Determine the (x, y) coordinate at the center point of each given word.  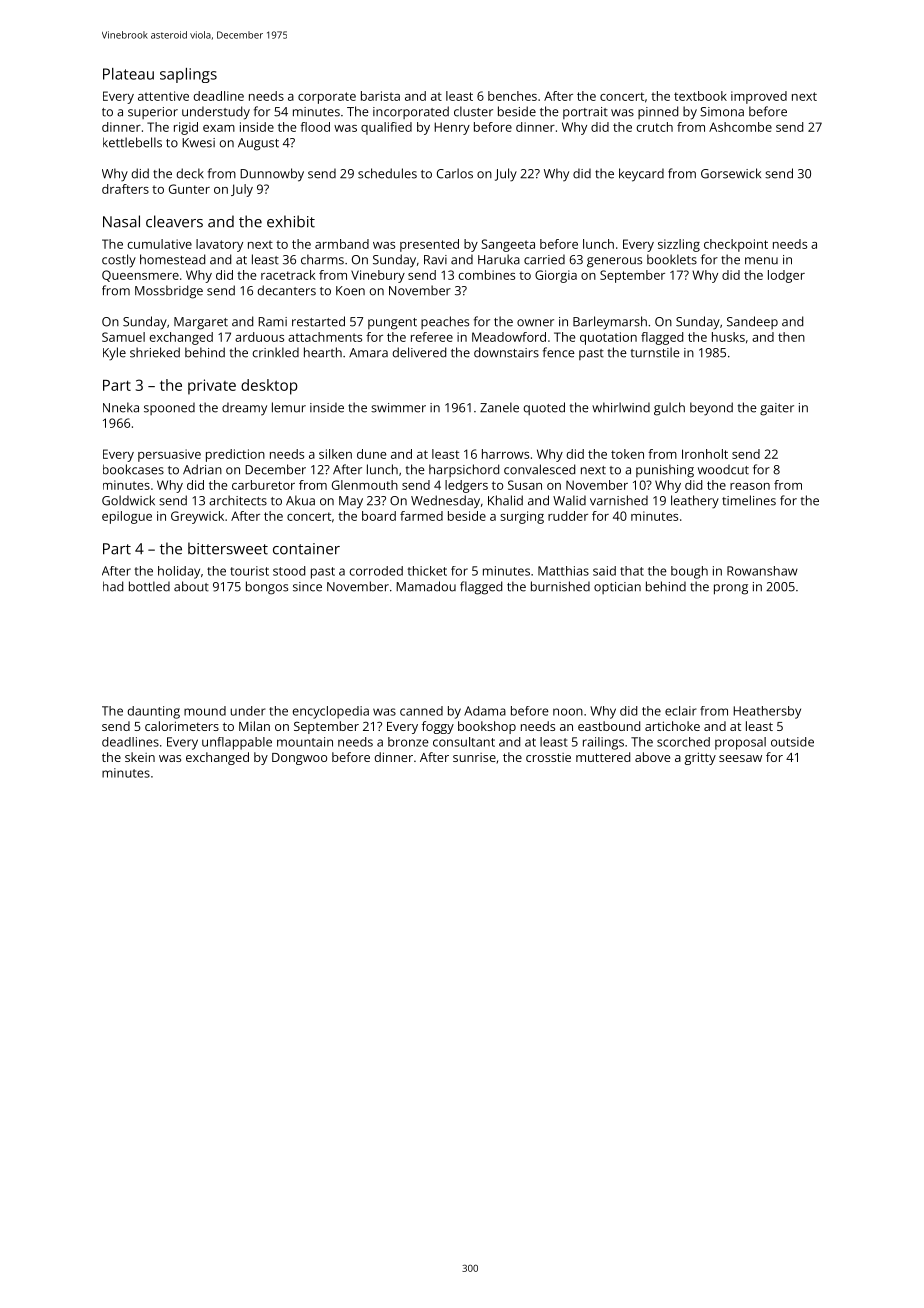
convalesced (539, 469)
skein (140, 757)
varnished (619, 500)
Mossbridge (169, 292)
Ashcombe (740, 127)
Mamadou (426, 586)
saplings (188, 75)
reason (750, 486)
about (191, 586)
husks (728, 337)
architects (238, 500)
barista (380, 96)
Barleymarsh (610, 323)
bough (689, 572)
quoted (544, 408)
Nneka (121, 407)
